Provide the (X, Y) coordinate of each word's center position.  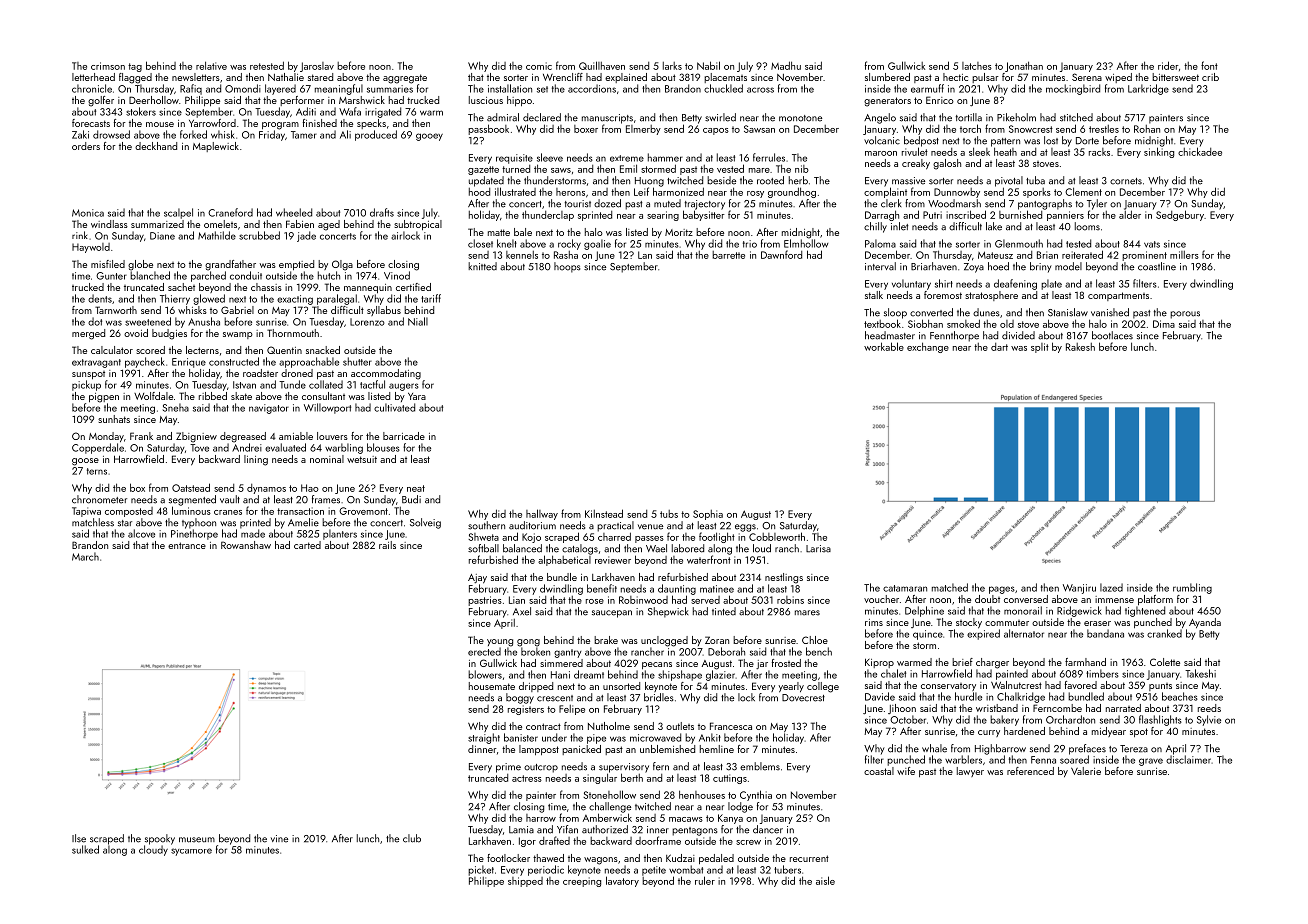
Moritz (679, 232)
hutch (329, 275)
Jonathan (1024, 66)
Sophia (708, 515)
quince (928, 635)
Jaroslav (317, 67)
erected (484, 651)
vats (1152, 244)
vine (279, 839)
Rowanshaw (246, 545)
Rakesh (1080, 347)
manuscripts (607, 119)
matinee (717, 589)
